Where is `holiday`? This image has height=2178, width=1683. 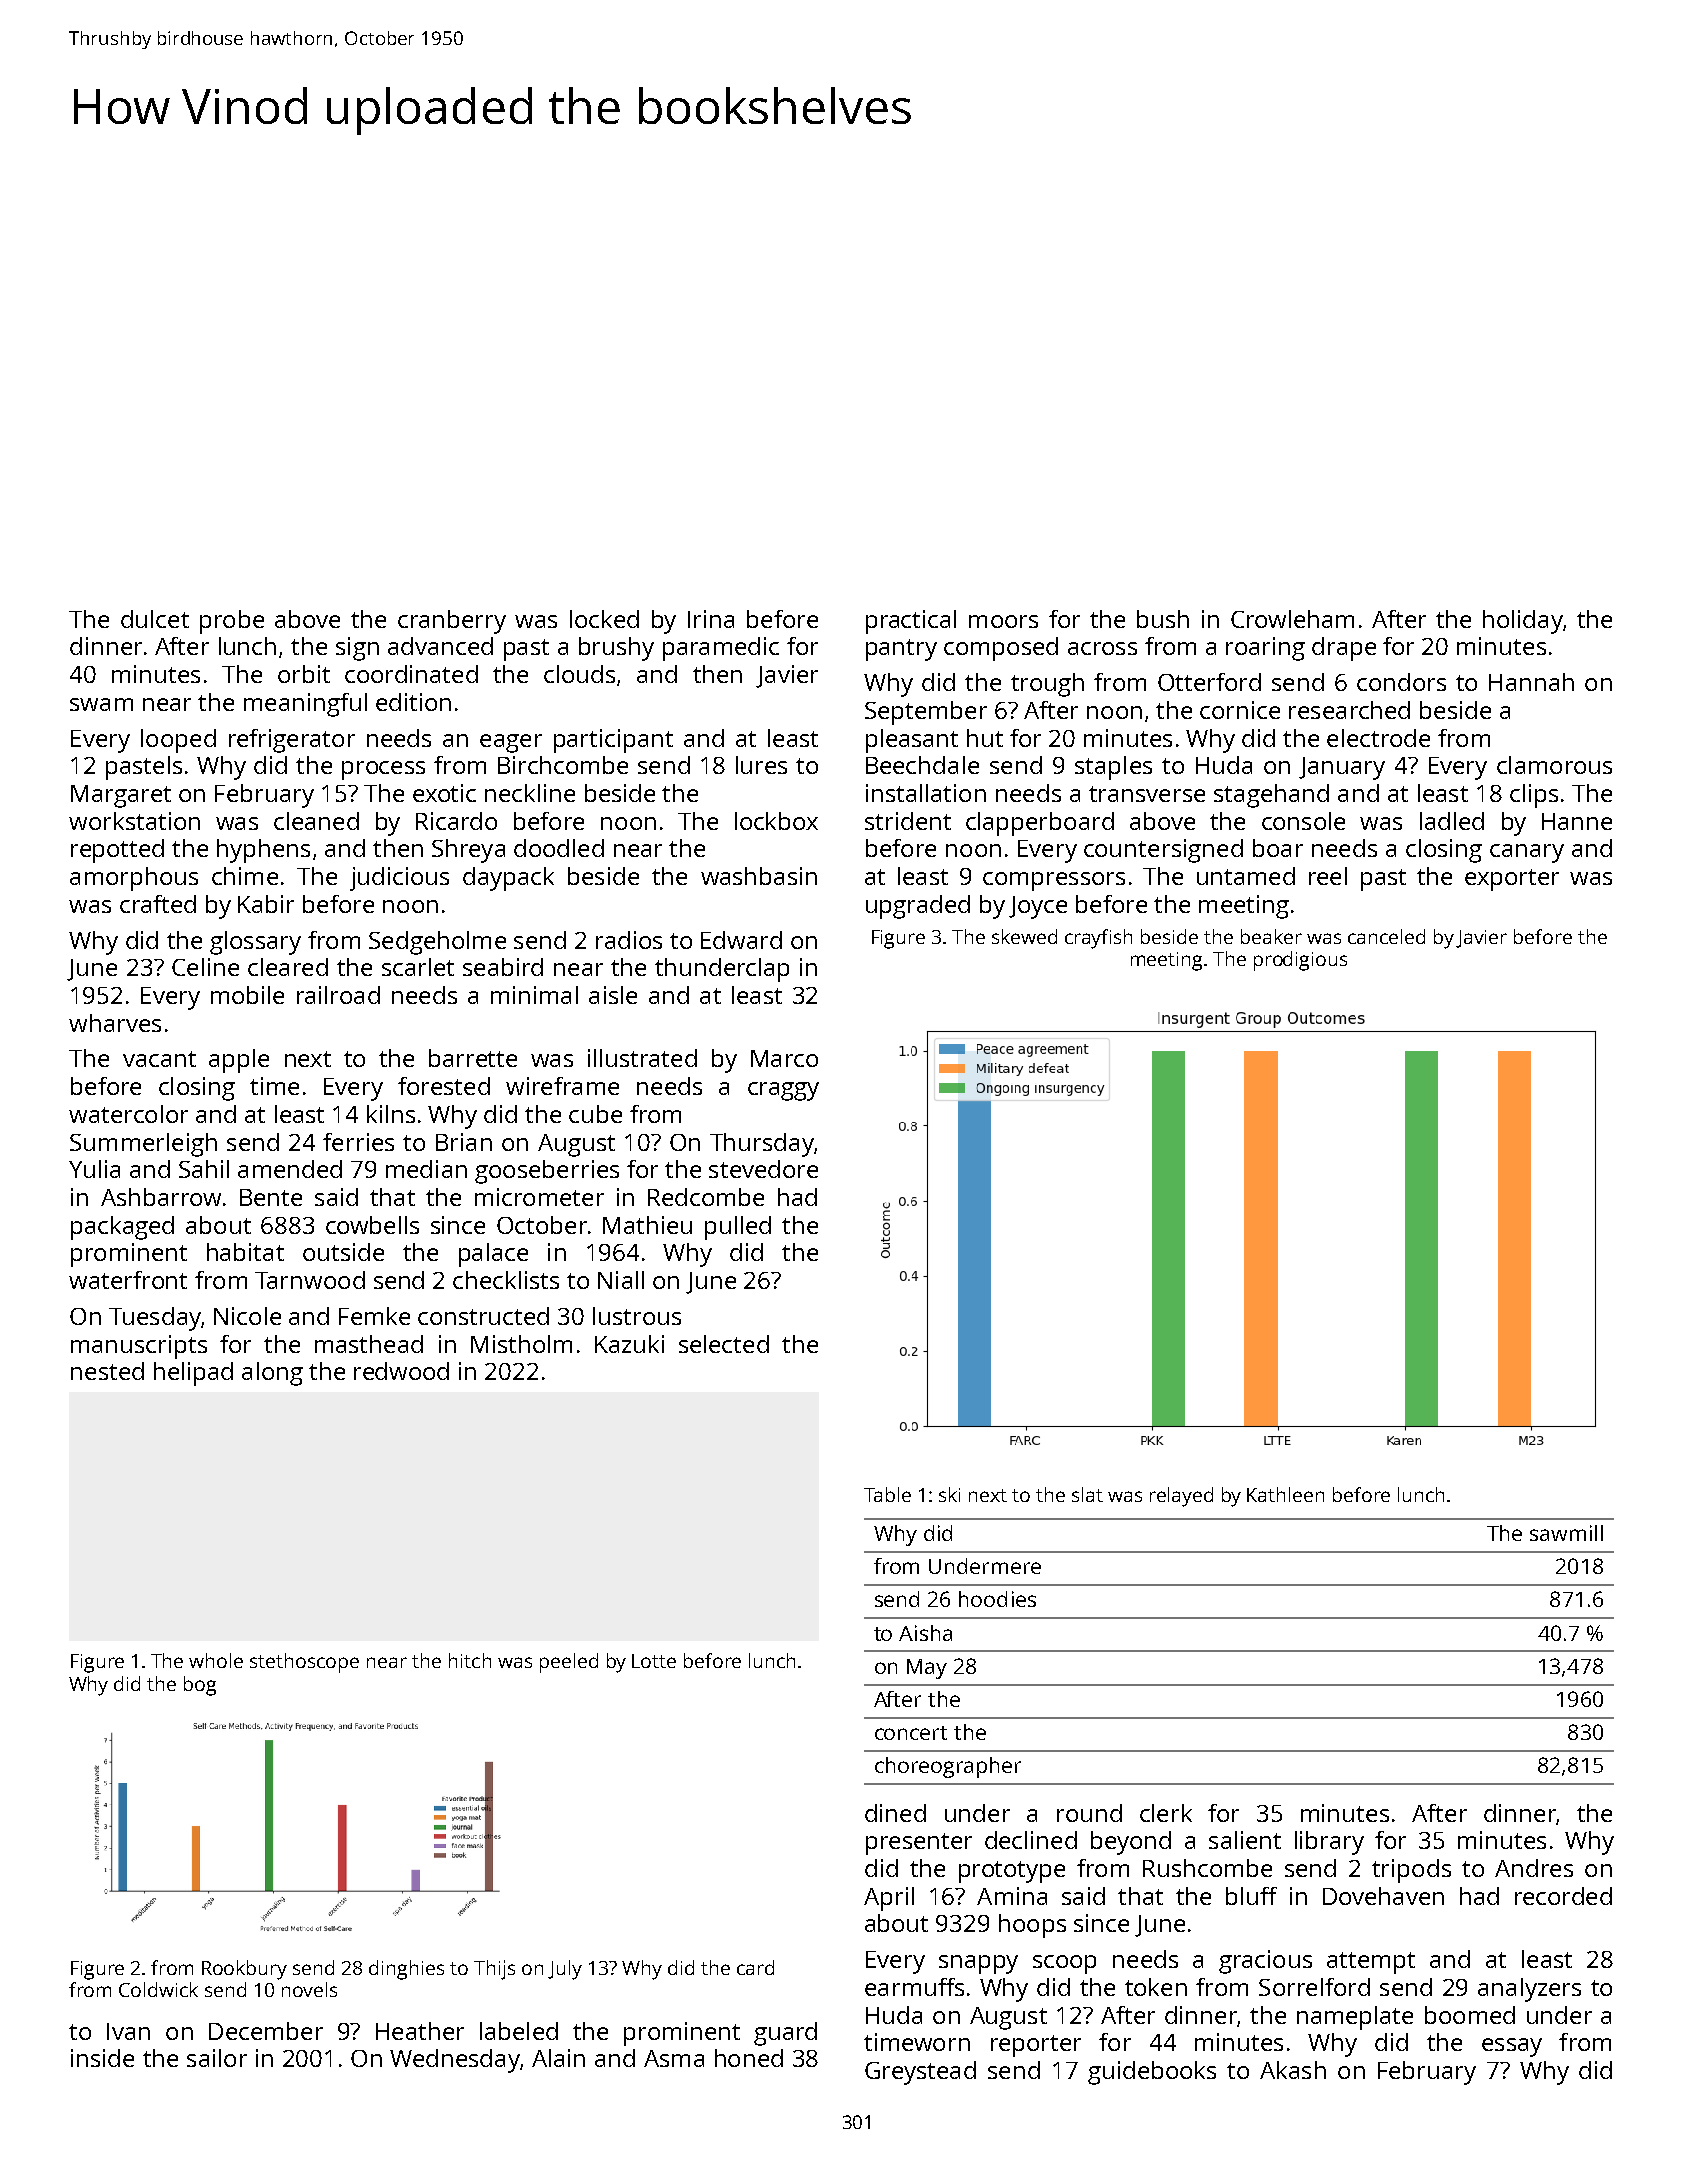
holiday is located at coordinates (1523, 622).
